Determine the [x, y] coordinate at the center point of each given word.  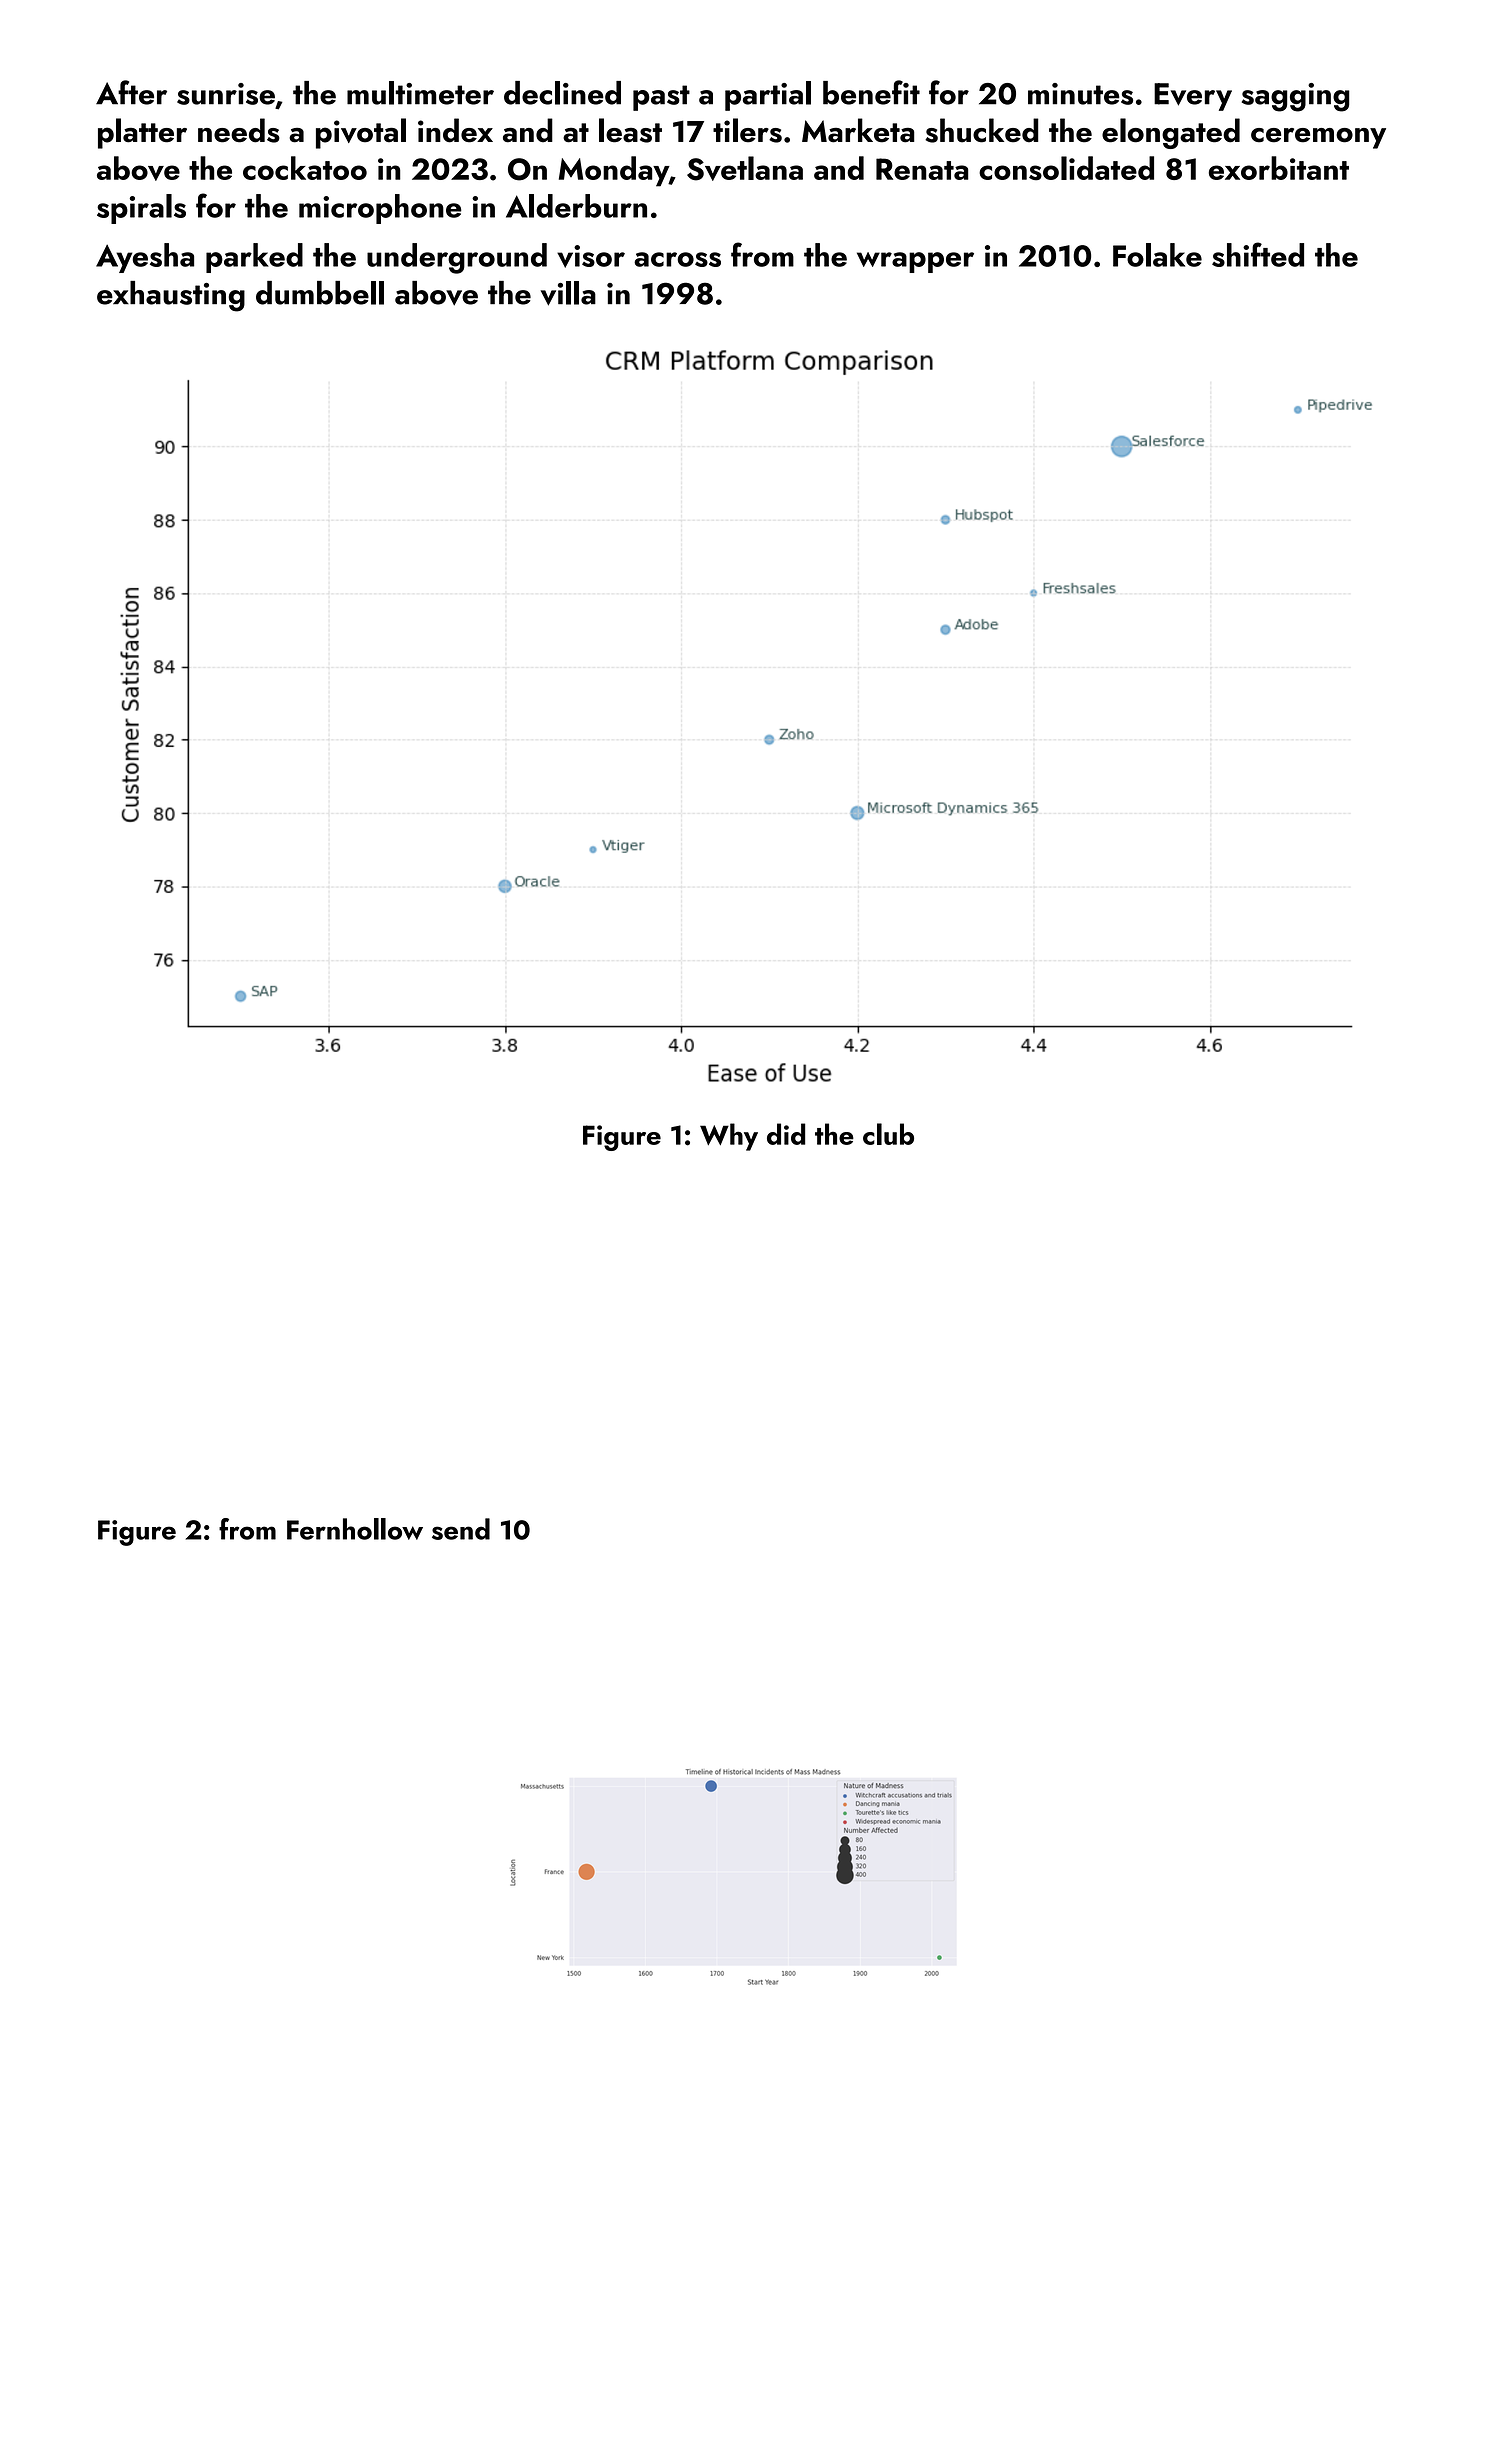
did [786, 1134]
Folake [1157, 255]
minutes [1080, 94]
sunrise [226, 94]
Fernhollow [355, 1529]
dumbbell [320, 293]
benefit [871, 92]
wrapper [915, 262]
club [888, 1134]
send [461, 1529]
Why [729, 1137]
